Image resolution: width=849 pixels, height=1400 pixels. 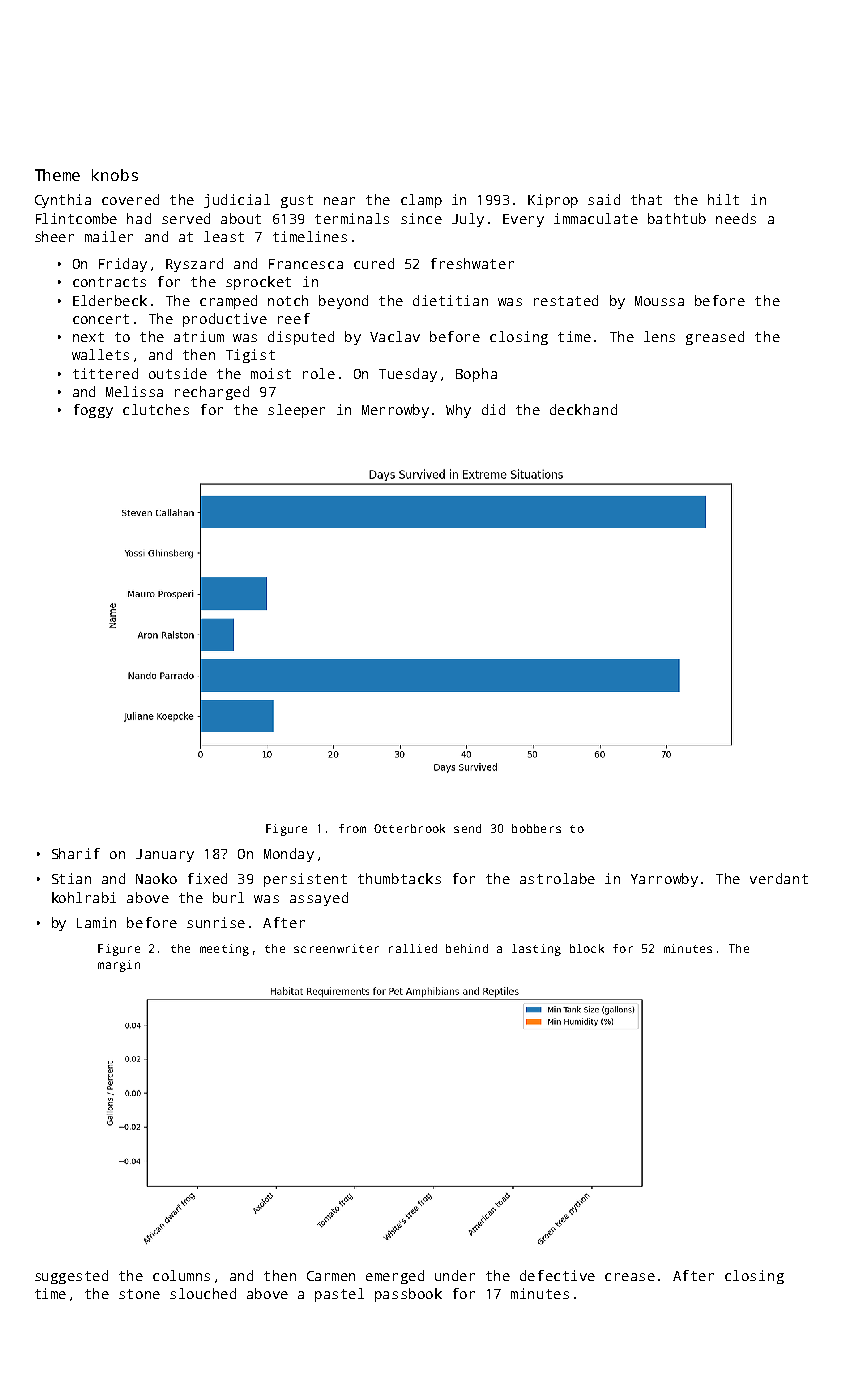 What do you see at coordinates (467, 948) in the page?
I see `behind` at bounding box center [467, 948].
